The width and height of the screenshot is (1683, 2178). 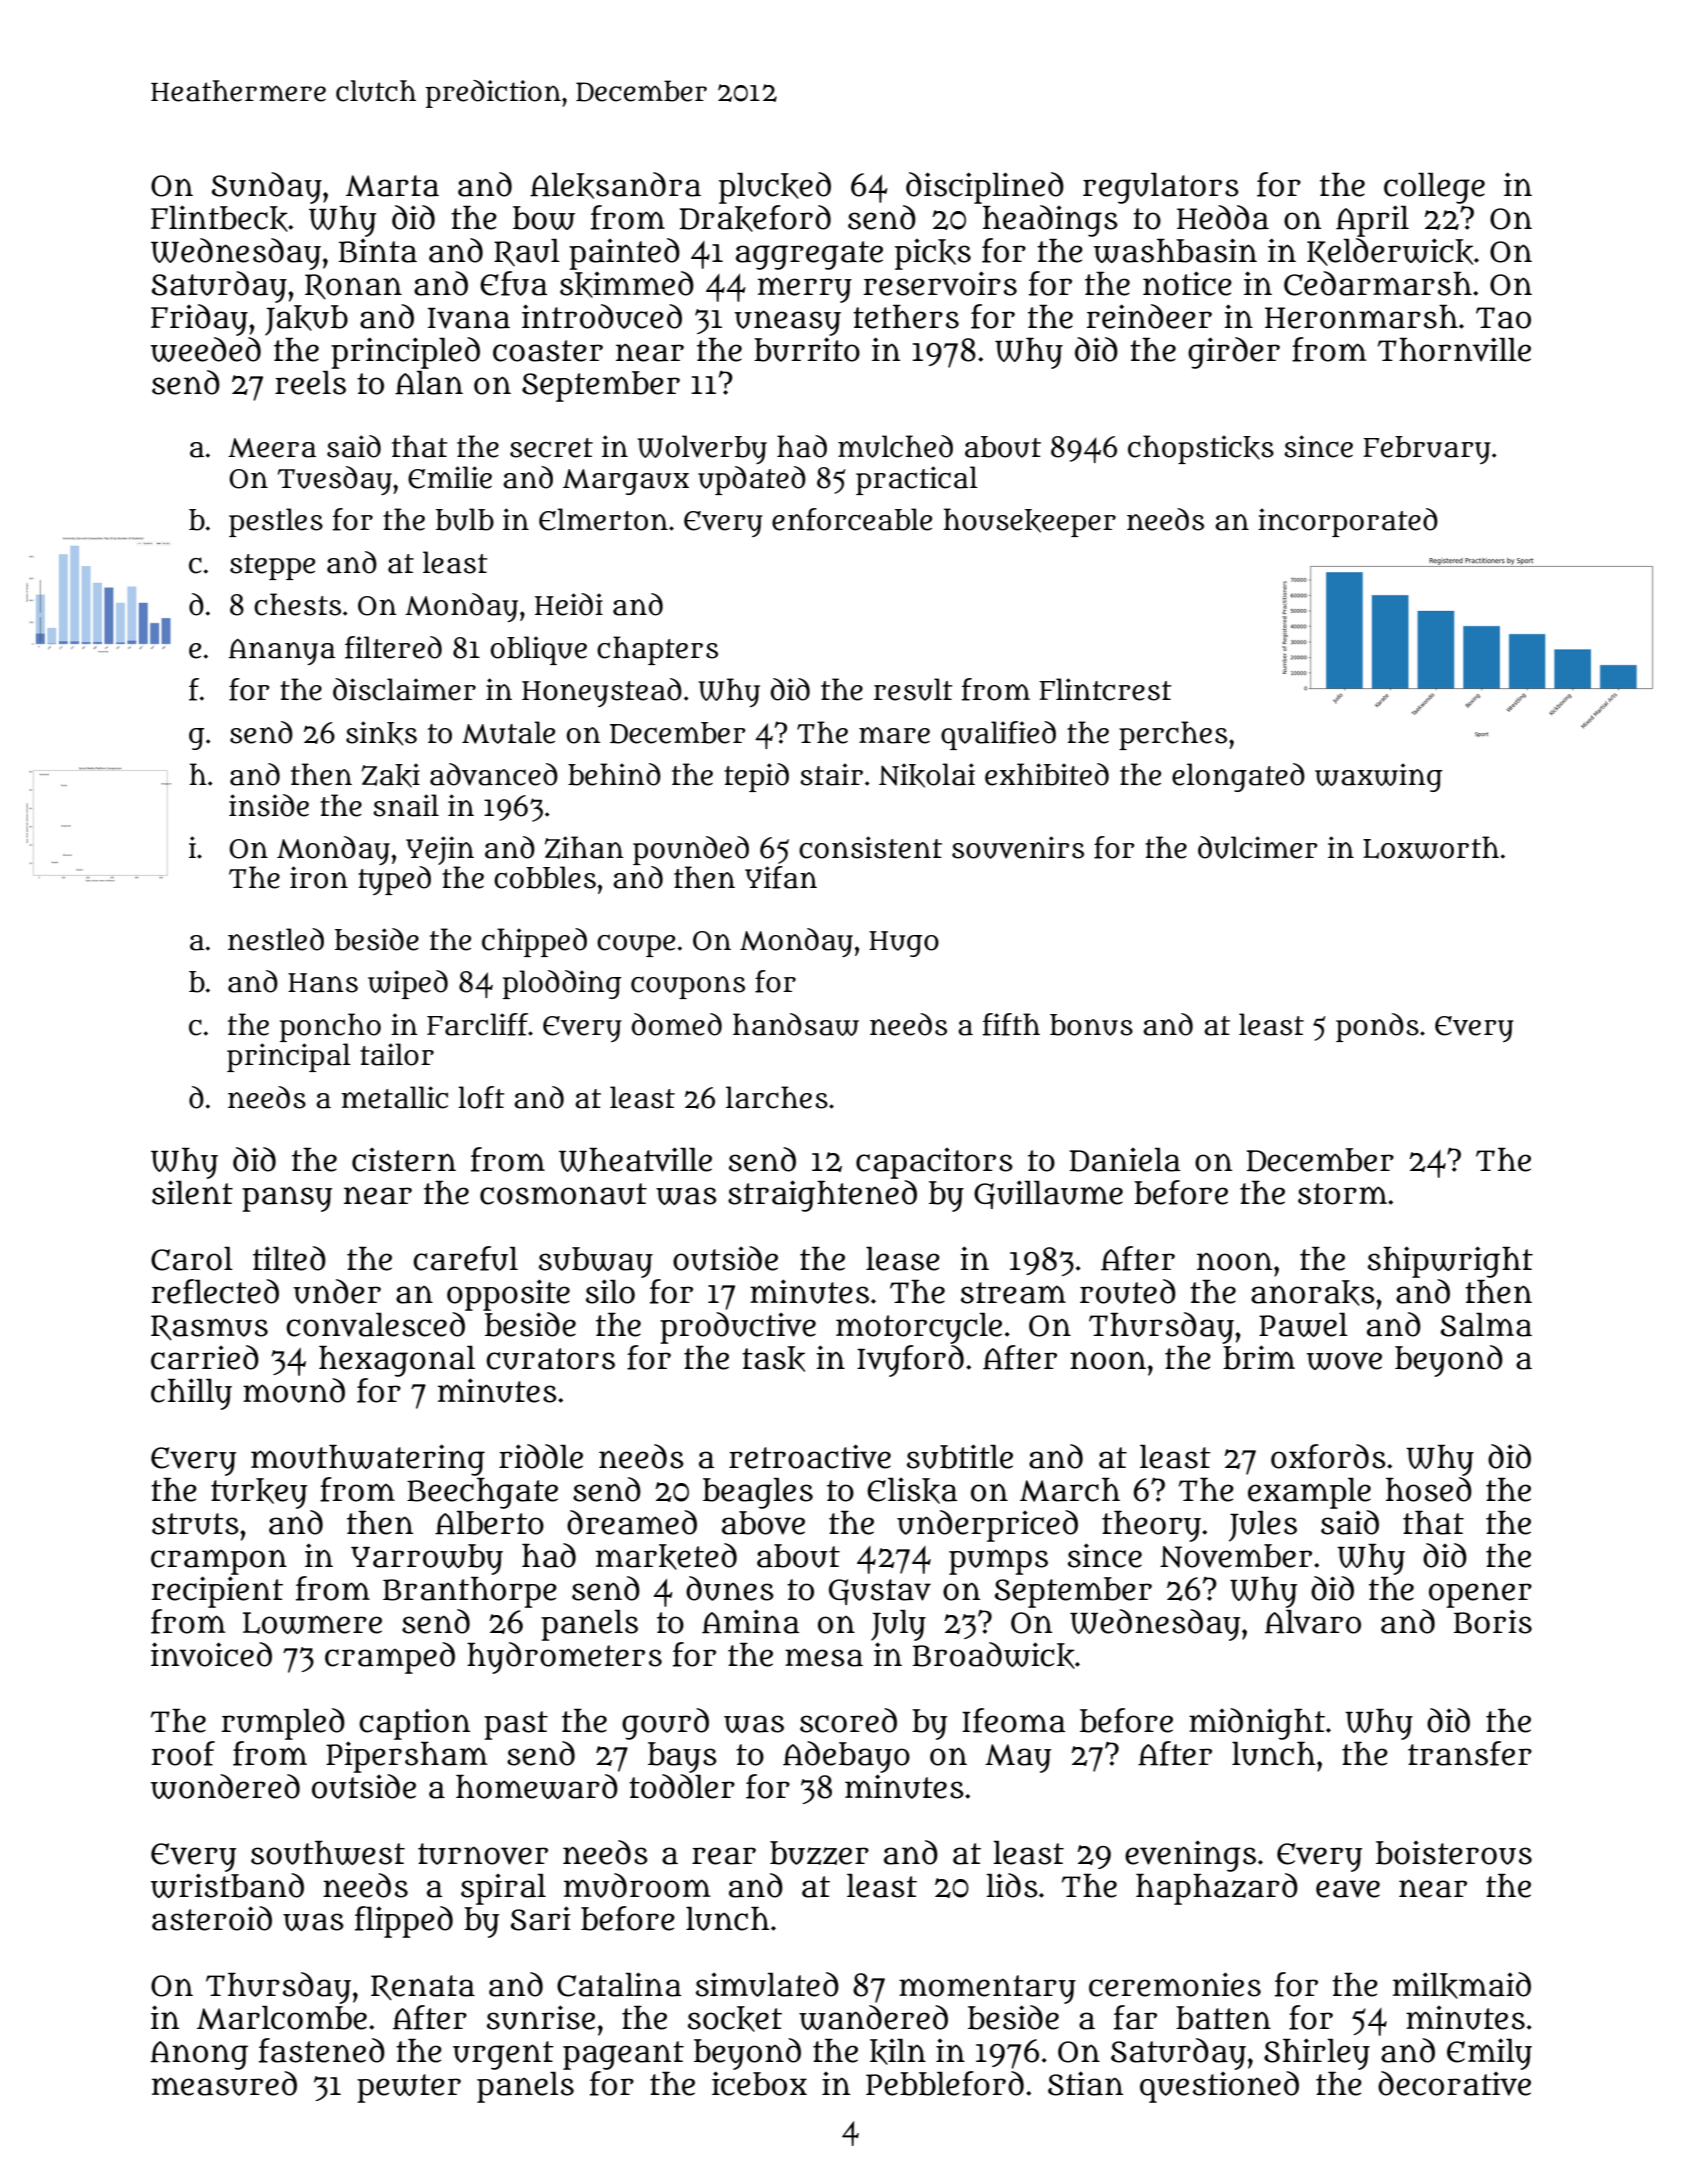 What do you see at coordinates (895, 446) in the screenshot?
I see `mulched` at bounding box center [895, 446].
